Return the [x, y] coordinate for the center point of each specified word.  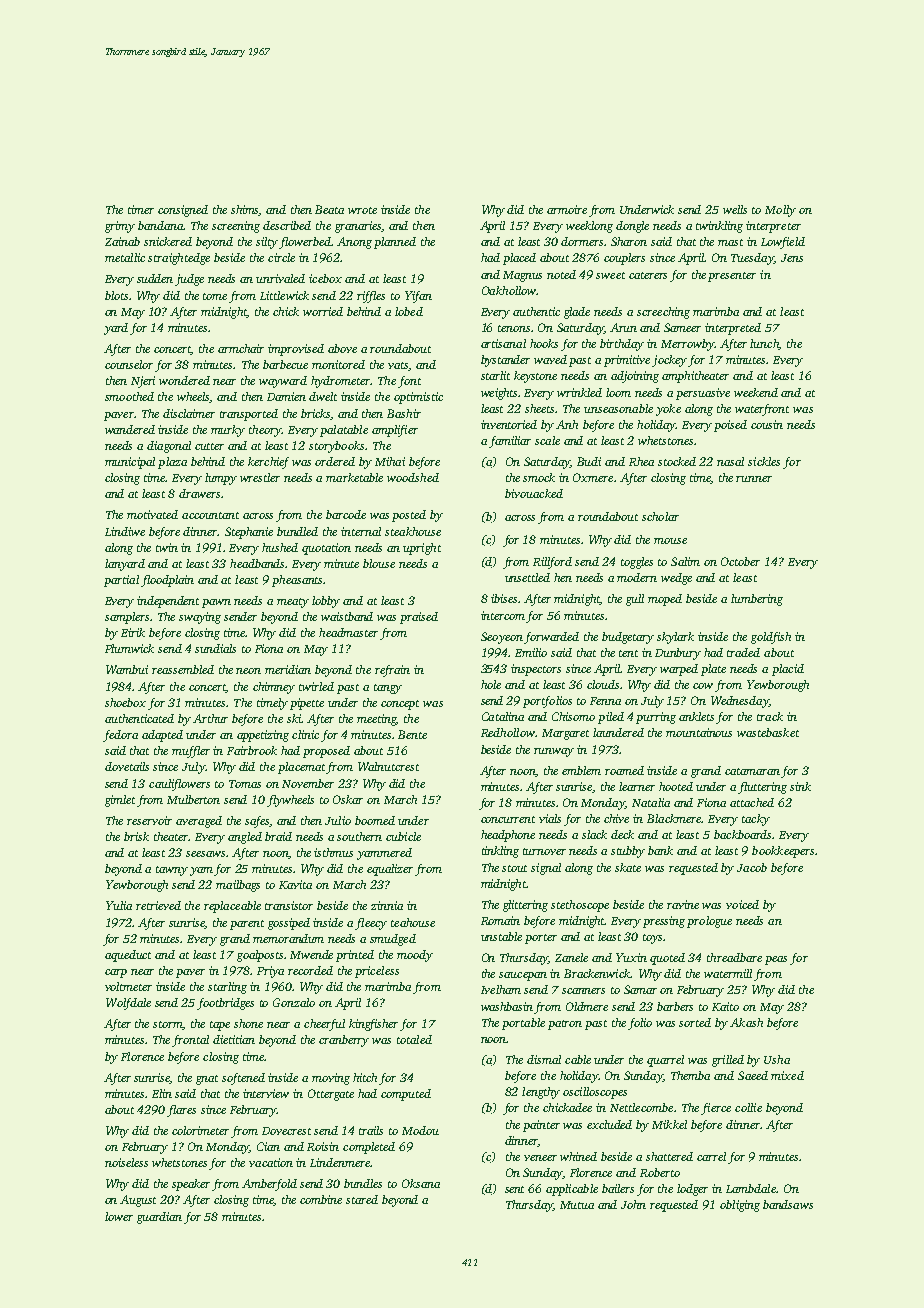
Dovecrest [286, 1131]
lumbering [757, 600]
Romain [500, 920]
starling [227, 988]
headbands [257, 563]
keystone [535, 377]
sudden [155, 278]
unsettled [527, 577]
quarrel [665, 1061]
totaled [414, 1039]
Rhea [641, 461]
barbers [675, 1006]
